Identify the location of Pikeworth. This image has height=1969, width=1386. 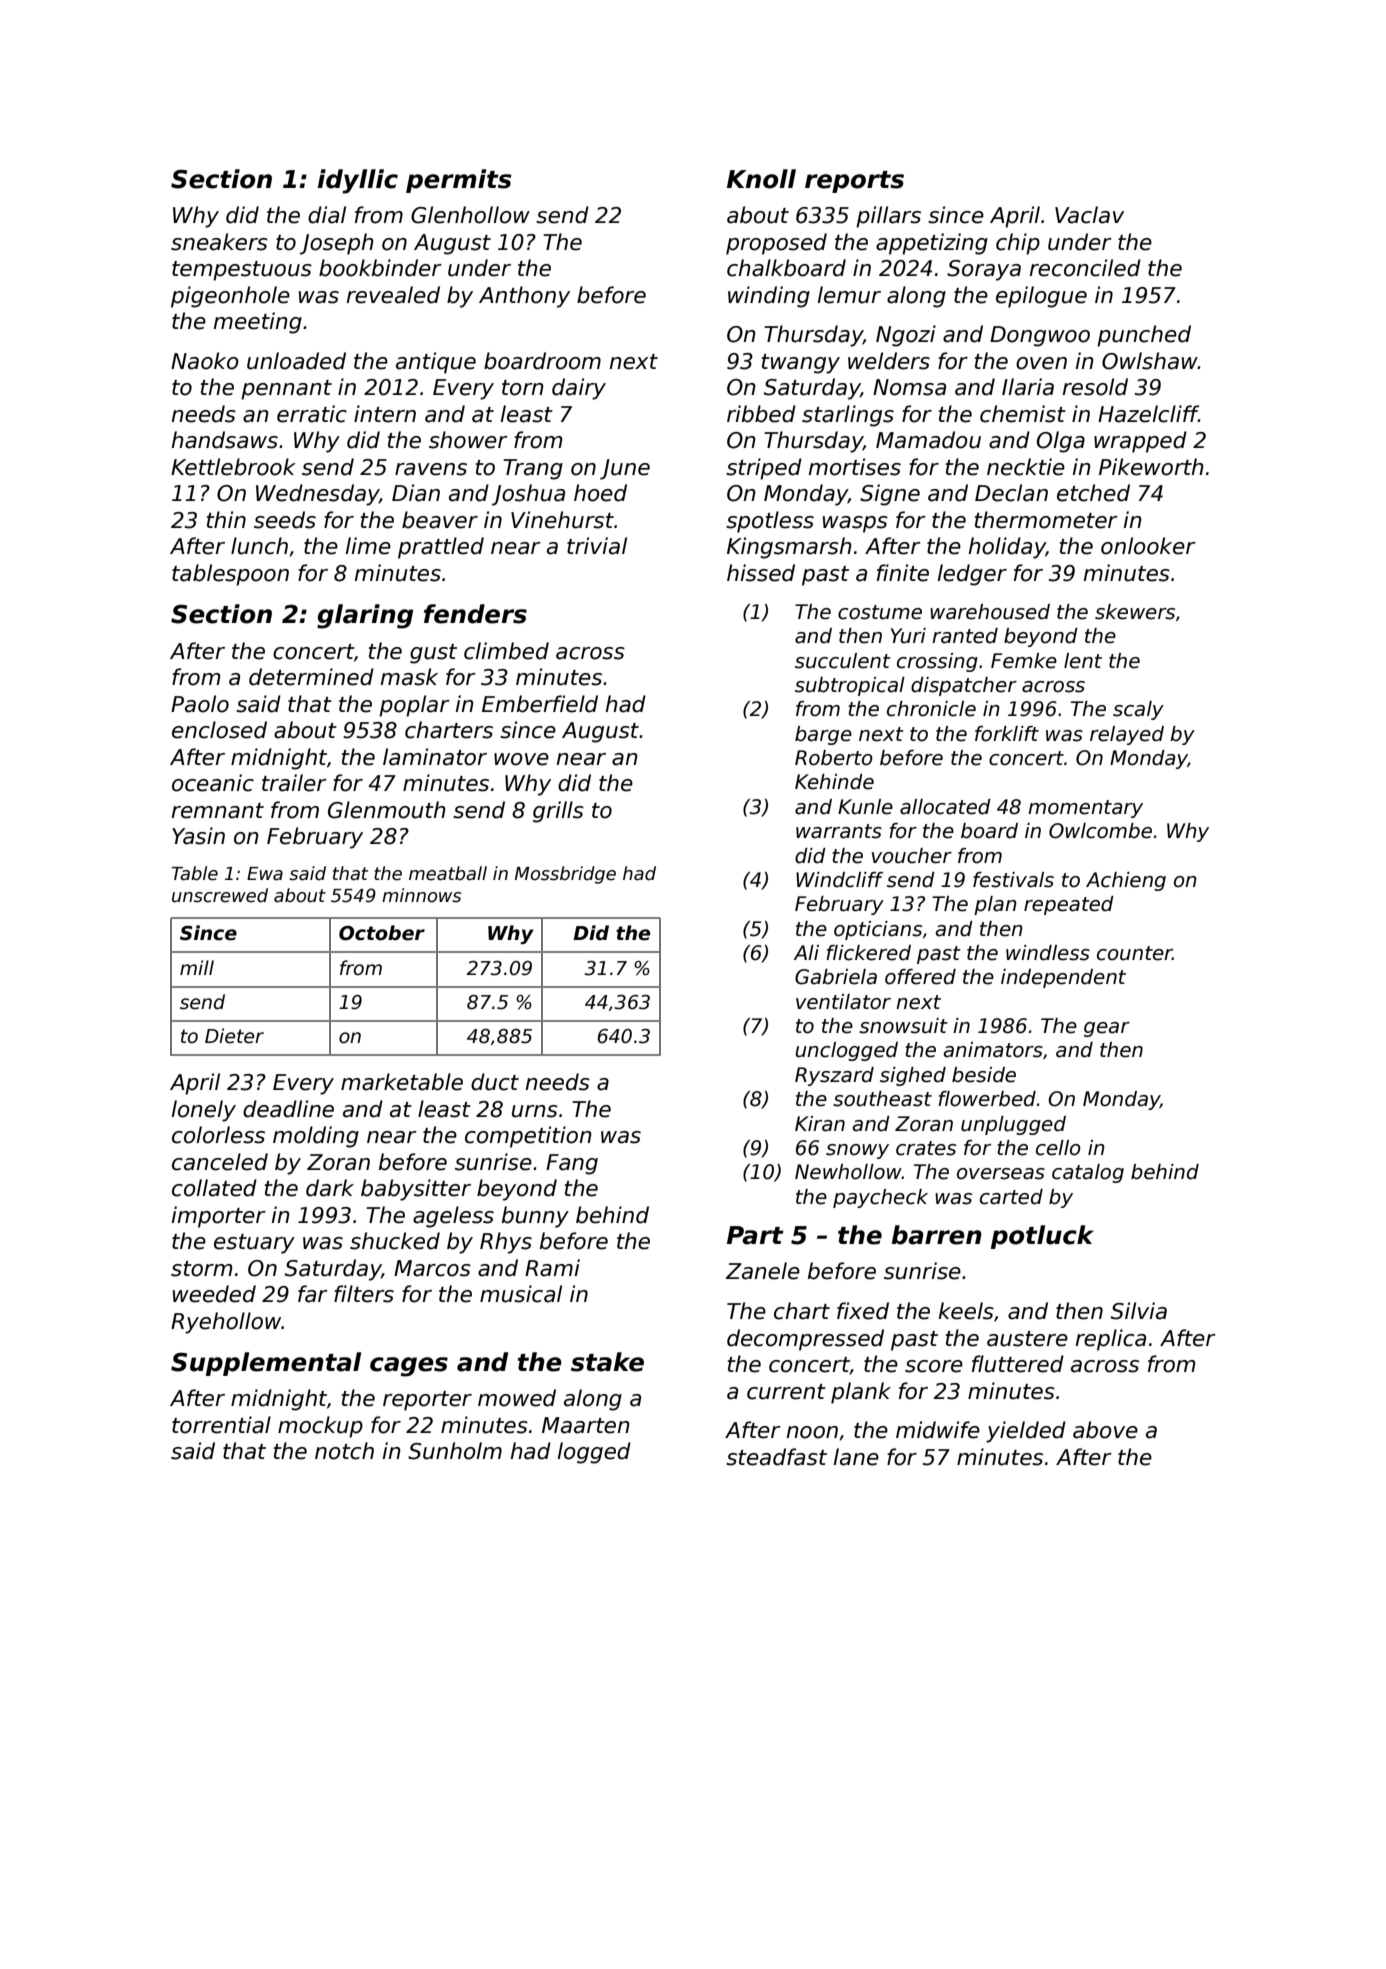
(1151, 467).
